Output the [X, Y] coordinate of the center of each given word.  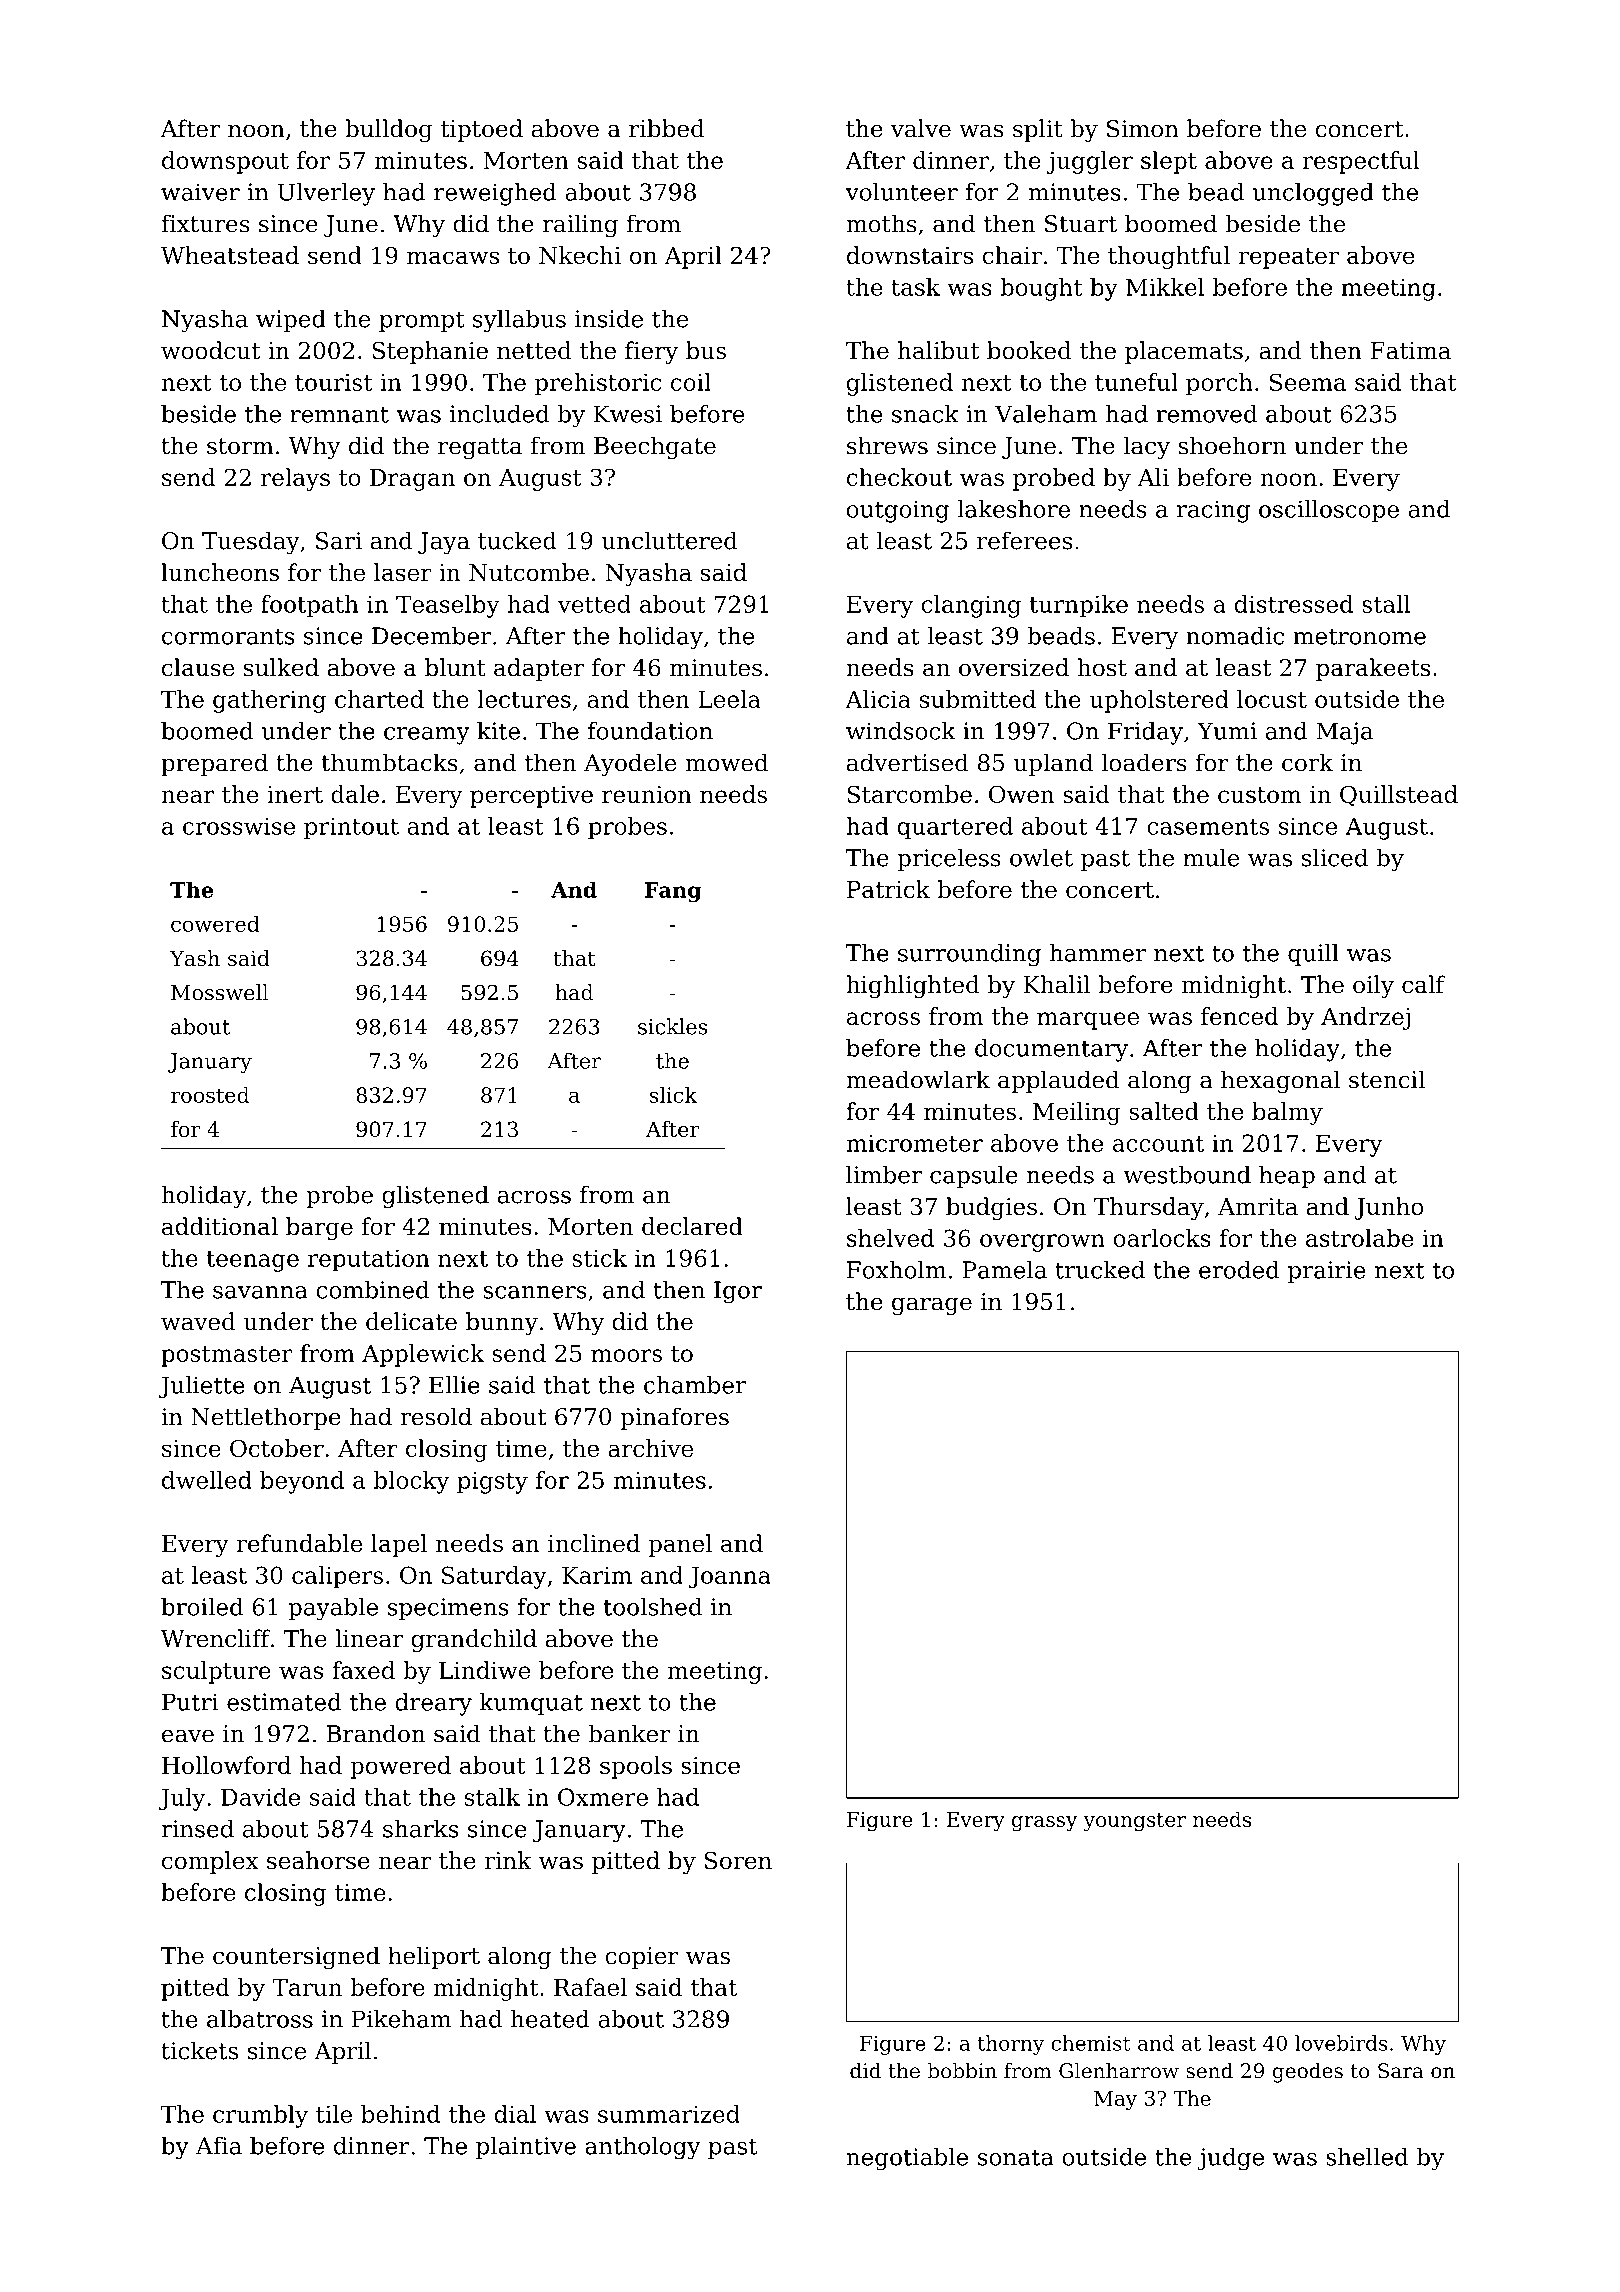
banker [629, 1733]
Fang [673, 892]
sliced [1335, 857]
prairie [1327, 1272]
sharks [421, 1828]
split [1038, 130]
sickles [673, 1026]
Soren [738, 1861]
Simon [1143, 129]
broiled [202, 1607]
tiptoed [482, 130]
